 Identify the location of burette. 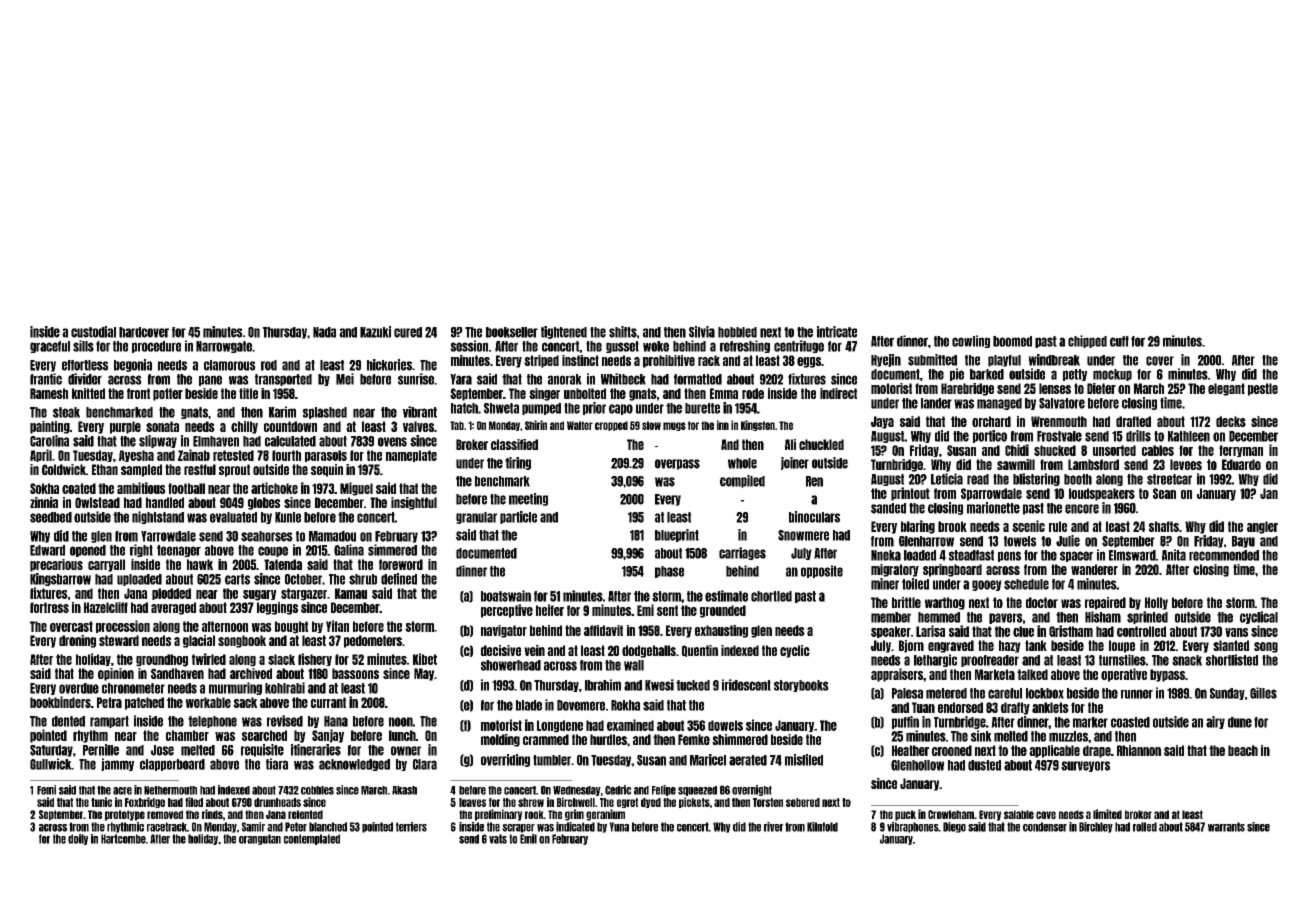
(702, 408).
